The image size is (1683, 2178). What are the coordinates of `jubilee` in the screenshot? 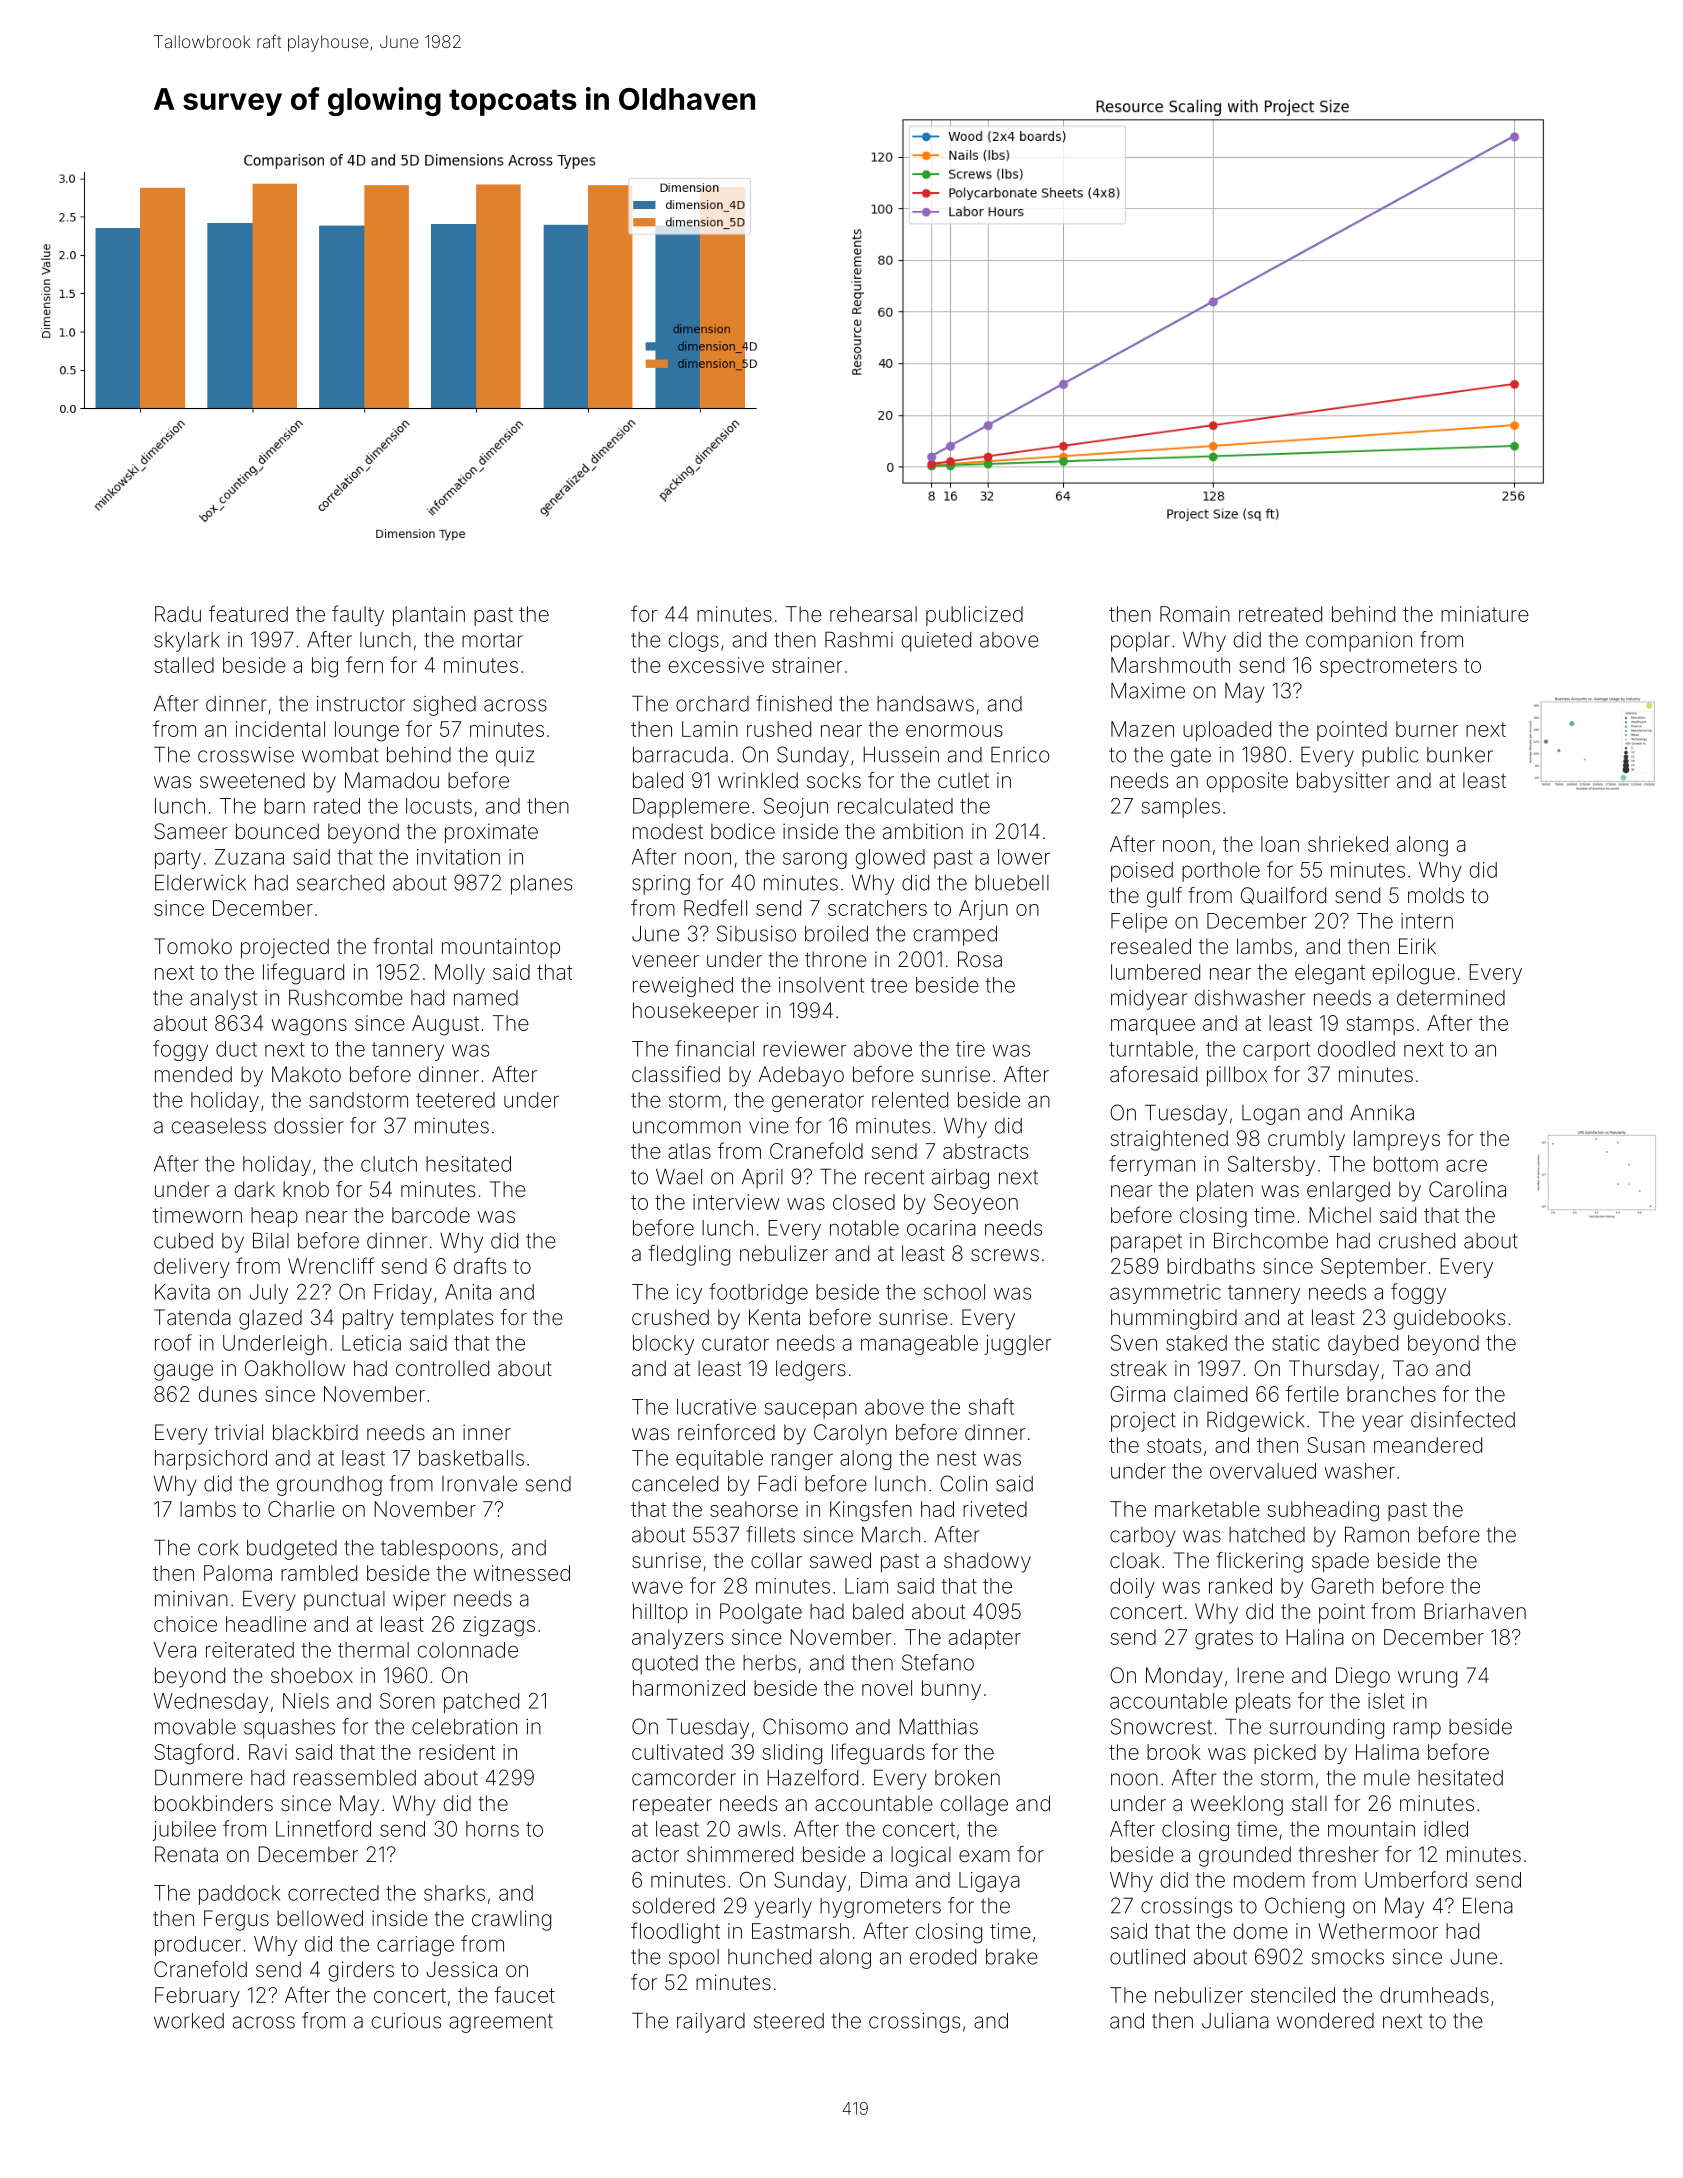 It's located at (184, 1831).
